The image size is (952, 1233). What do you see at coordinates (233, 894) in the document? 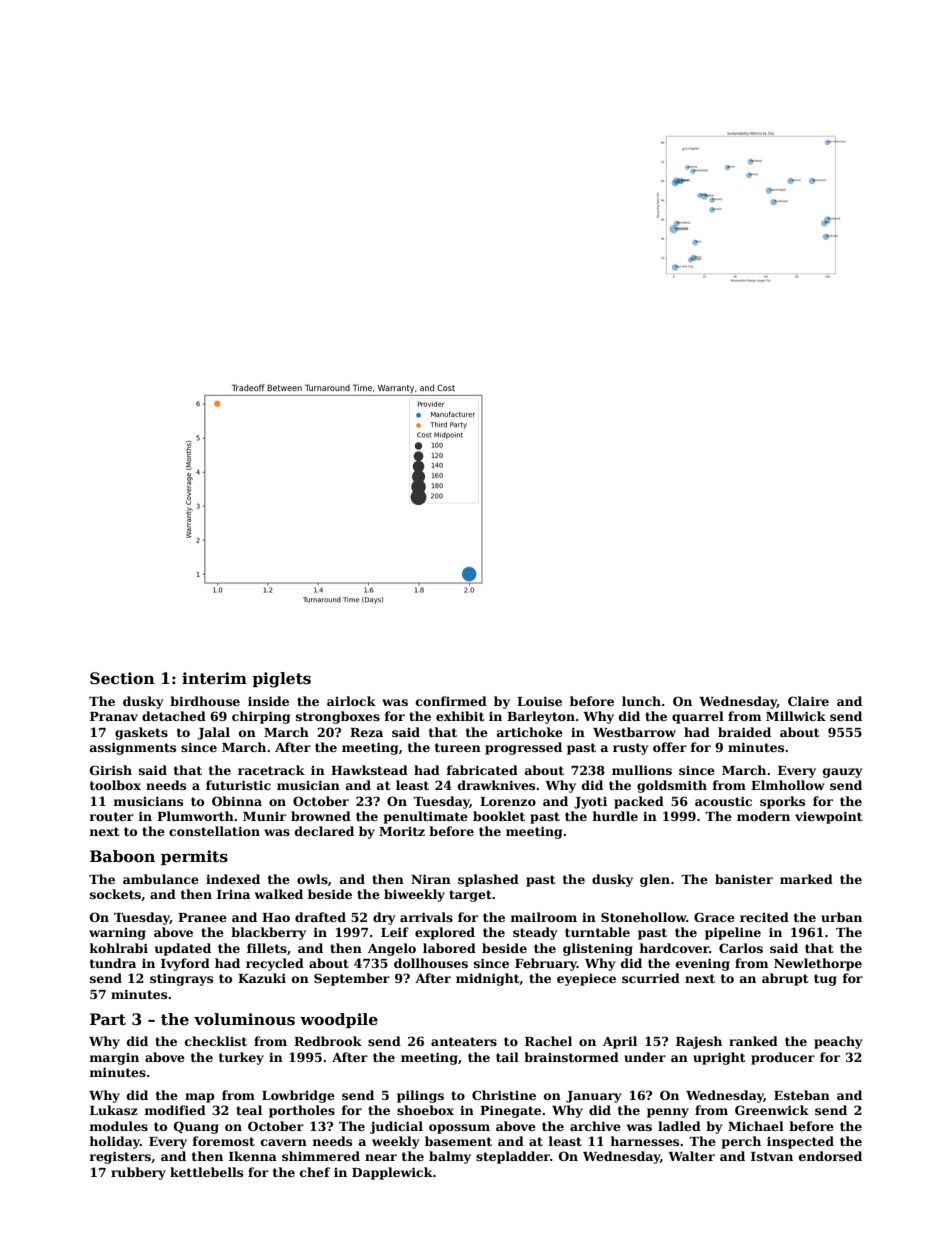
I see `Irina` at bounding box center [233, 894].
